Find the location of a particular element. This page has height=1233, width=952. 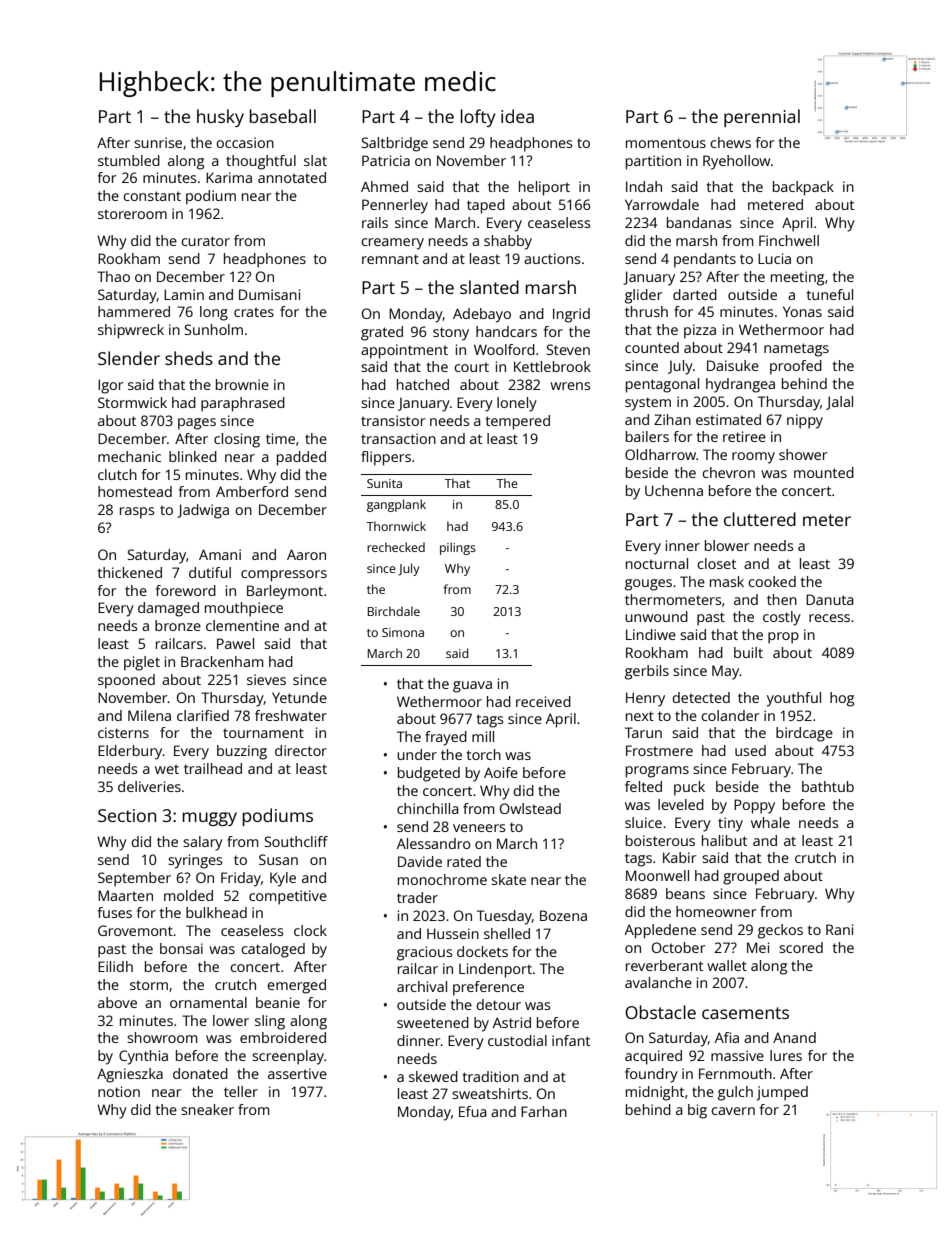

blinked is located at coordinates (193, 456).
